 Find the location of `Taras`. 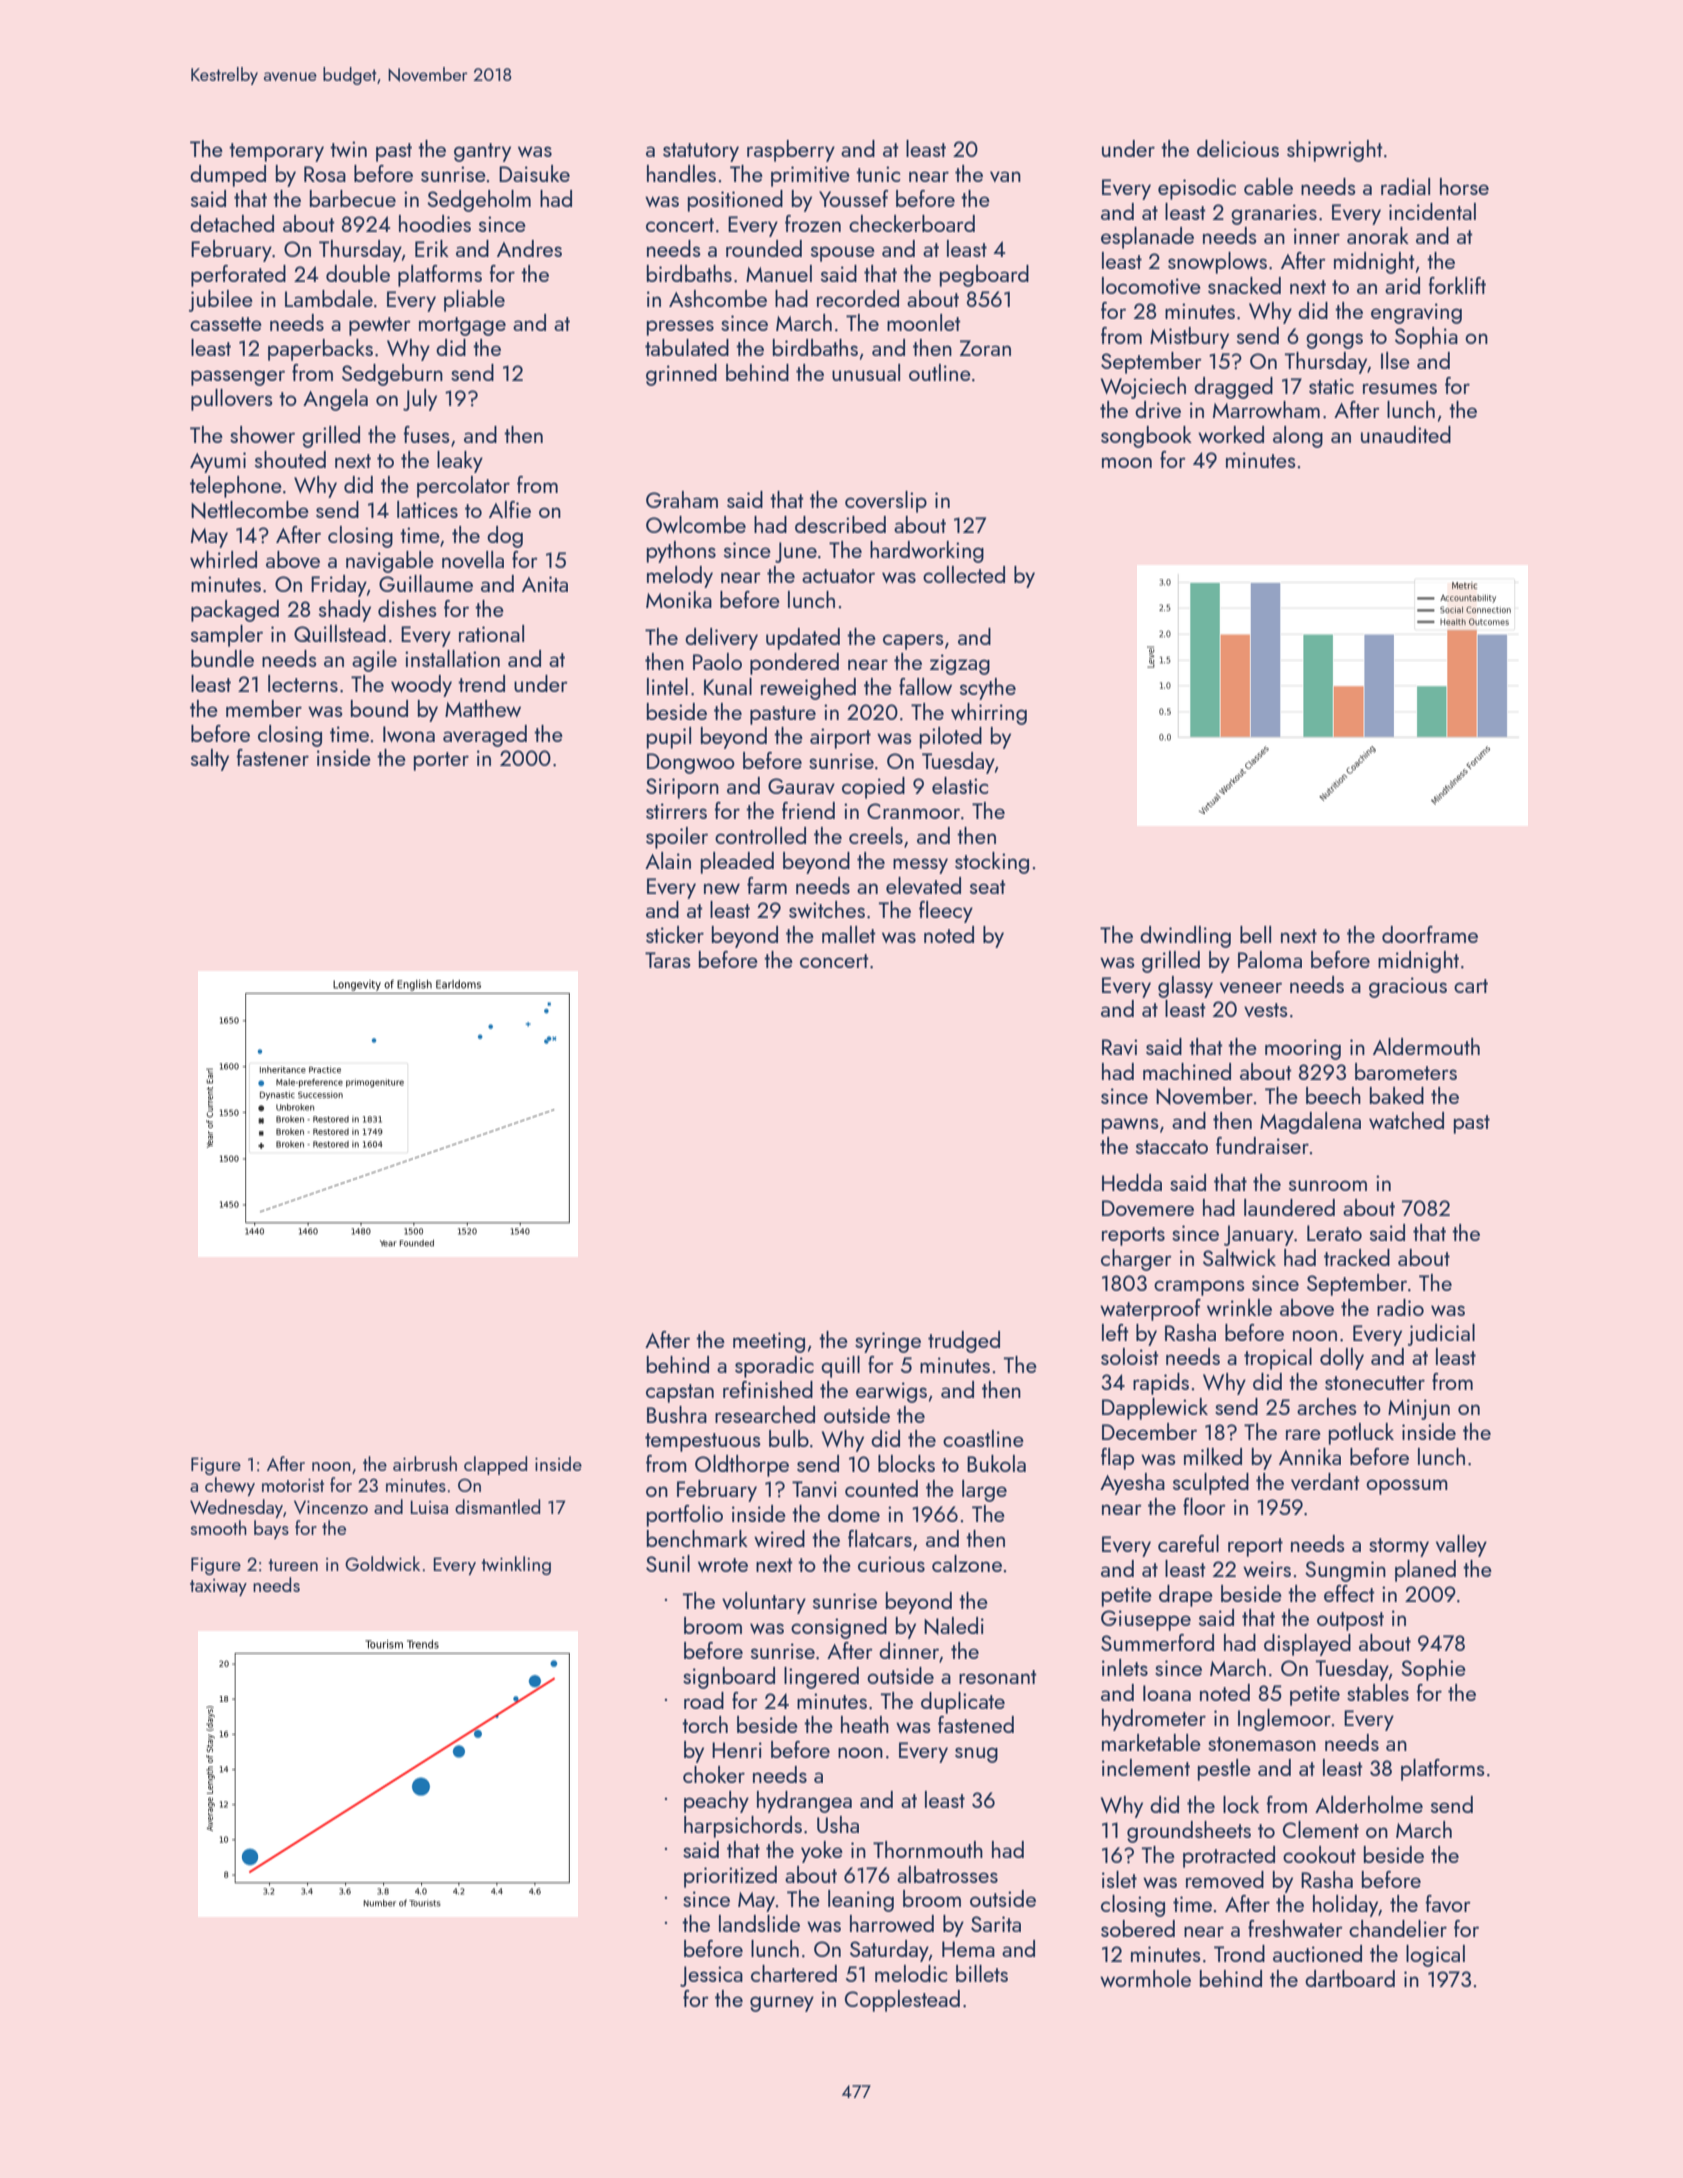

Taras is located at coordinates (668, 960).
